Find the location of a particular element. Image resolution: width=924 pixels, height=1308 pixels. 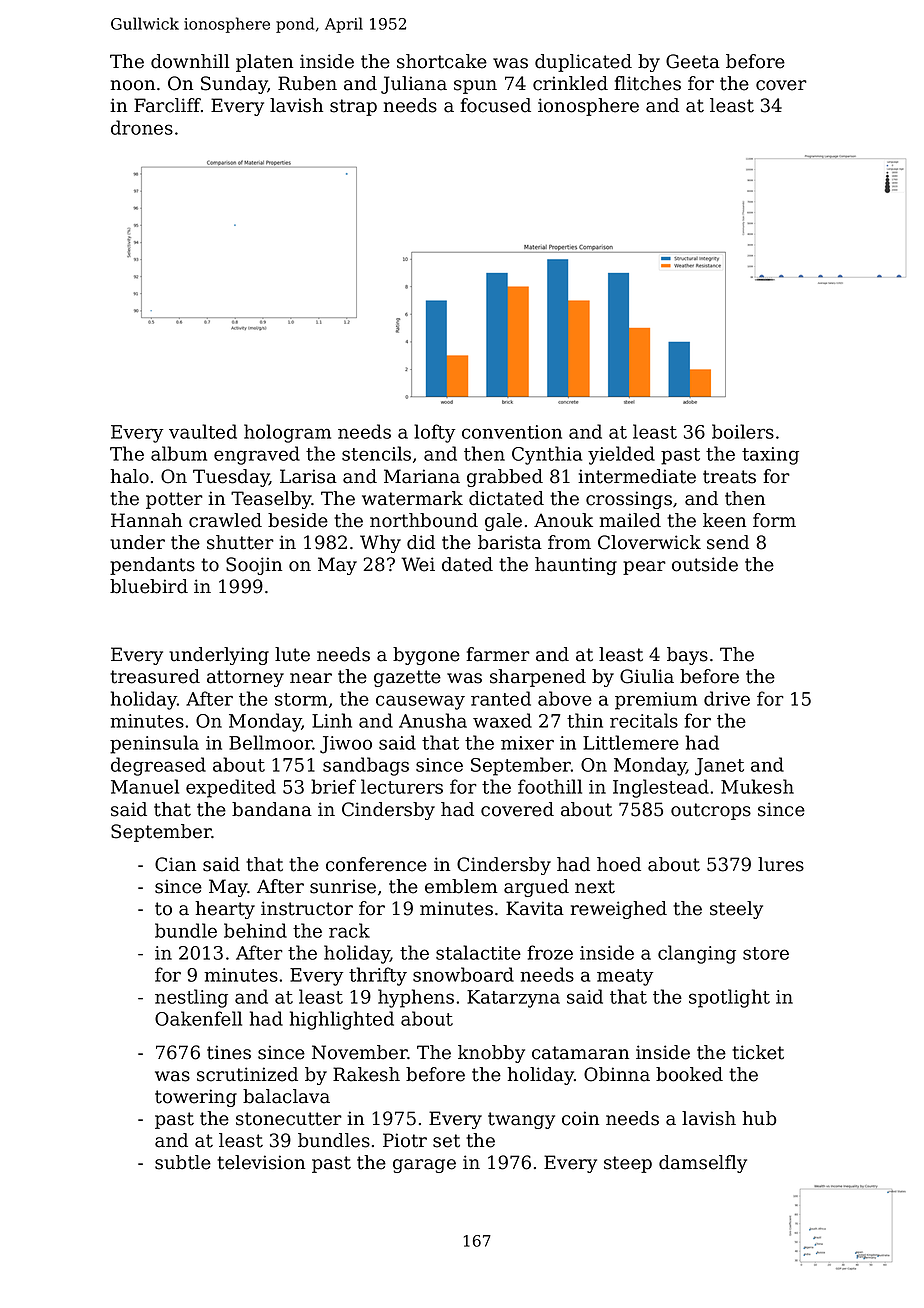

drive is located at coordinates (727, 698).
